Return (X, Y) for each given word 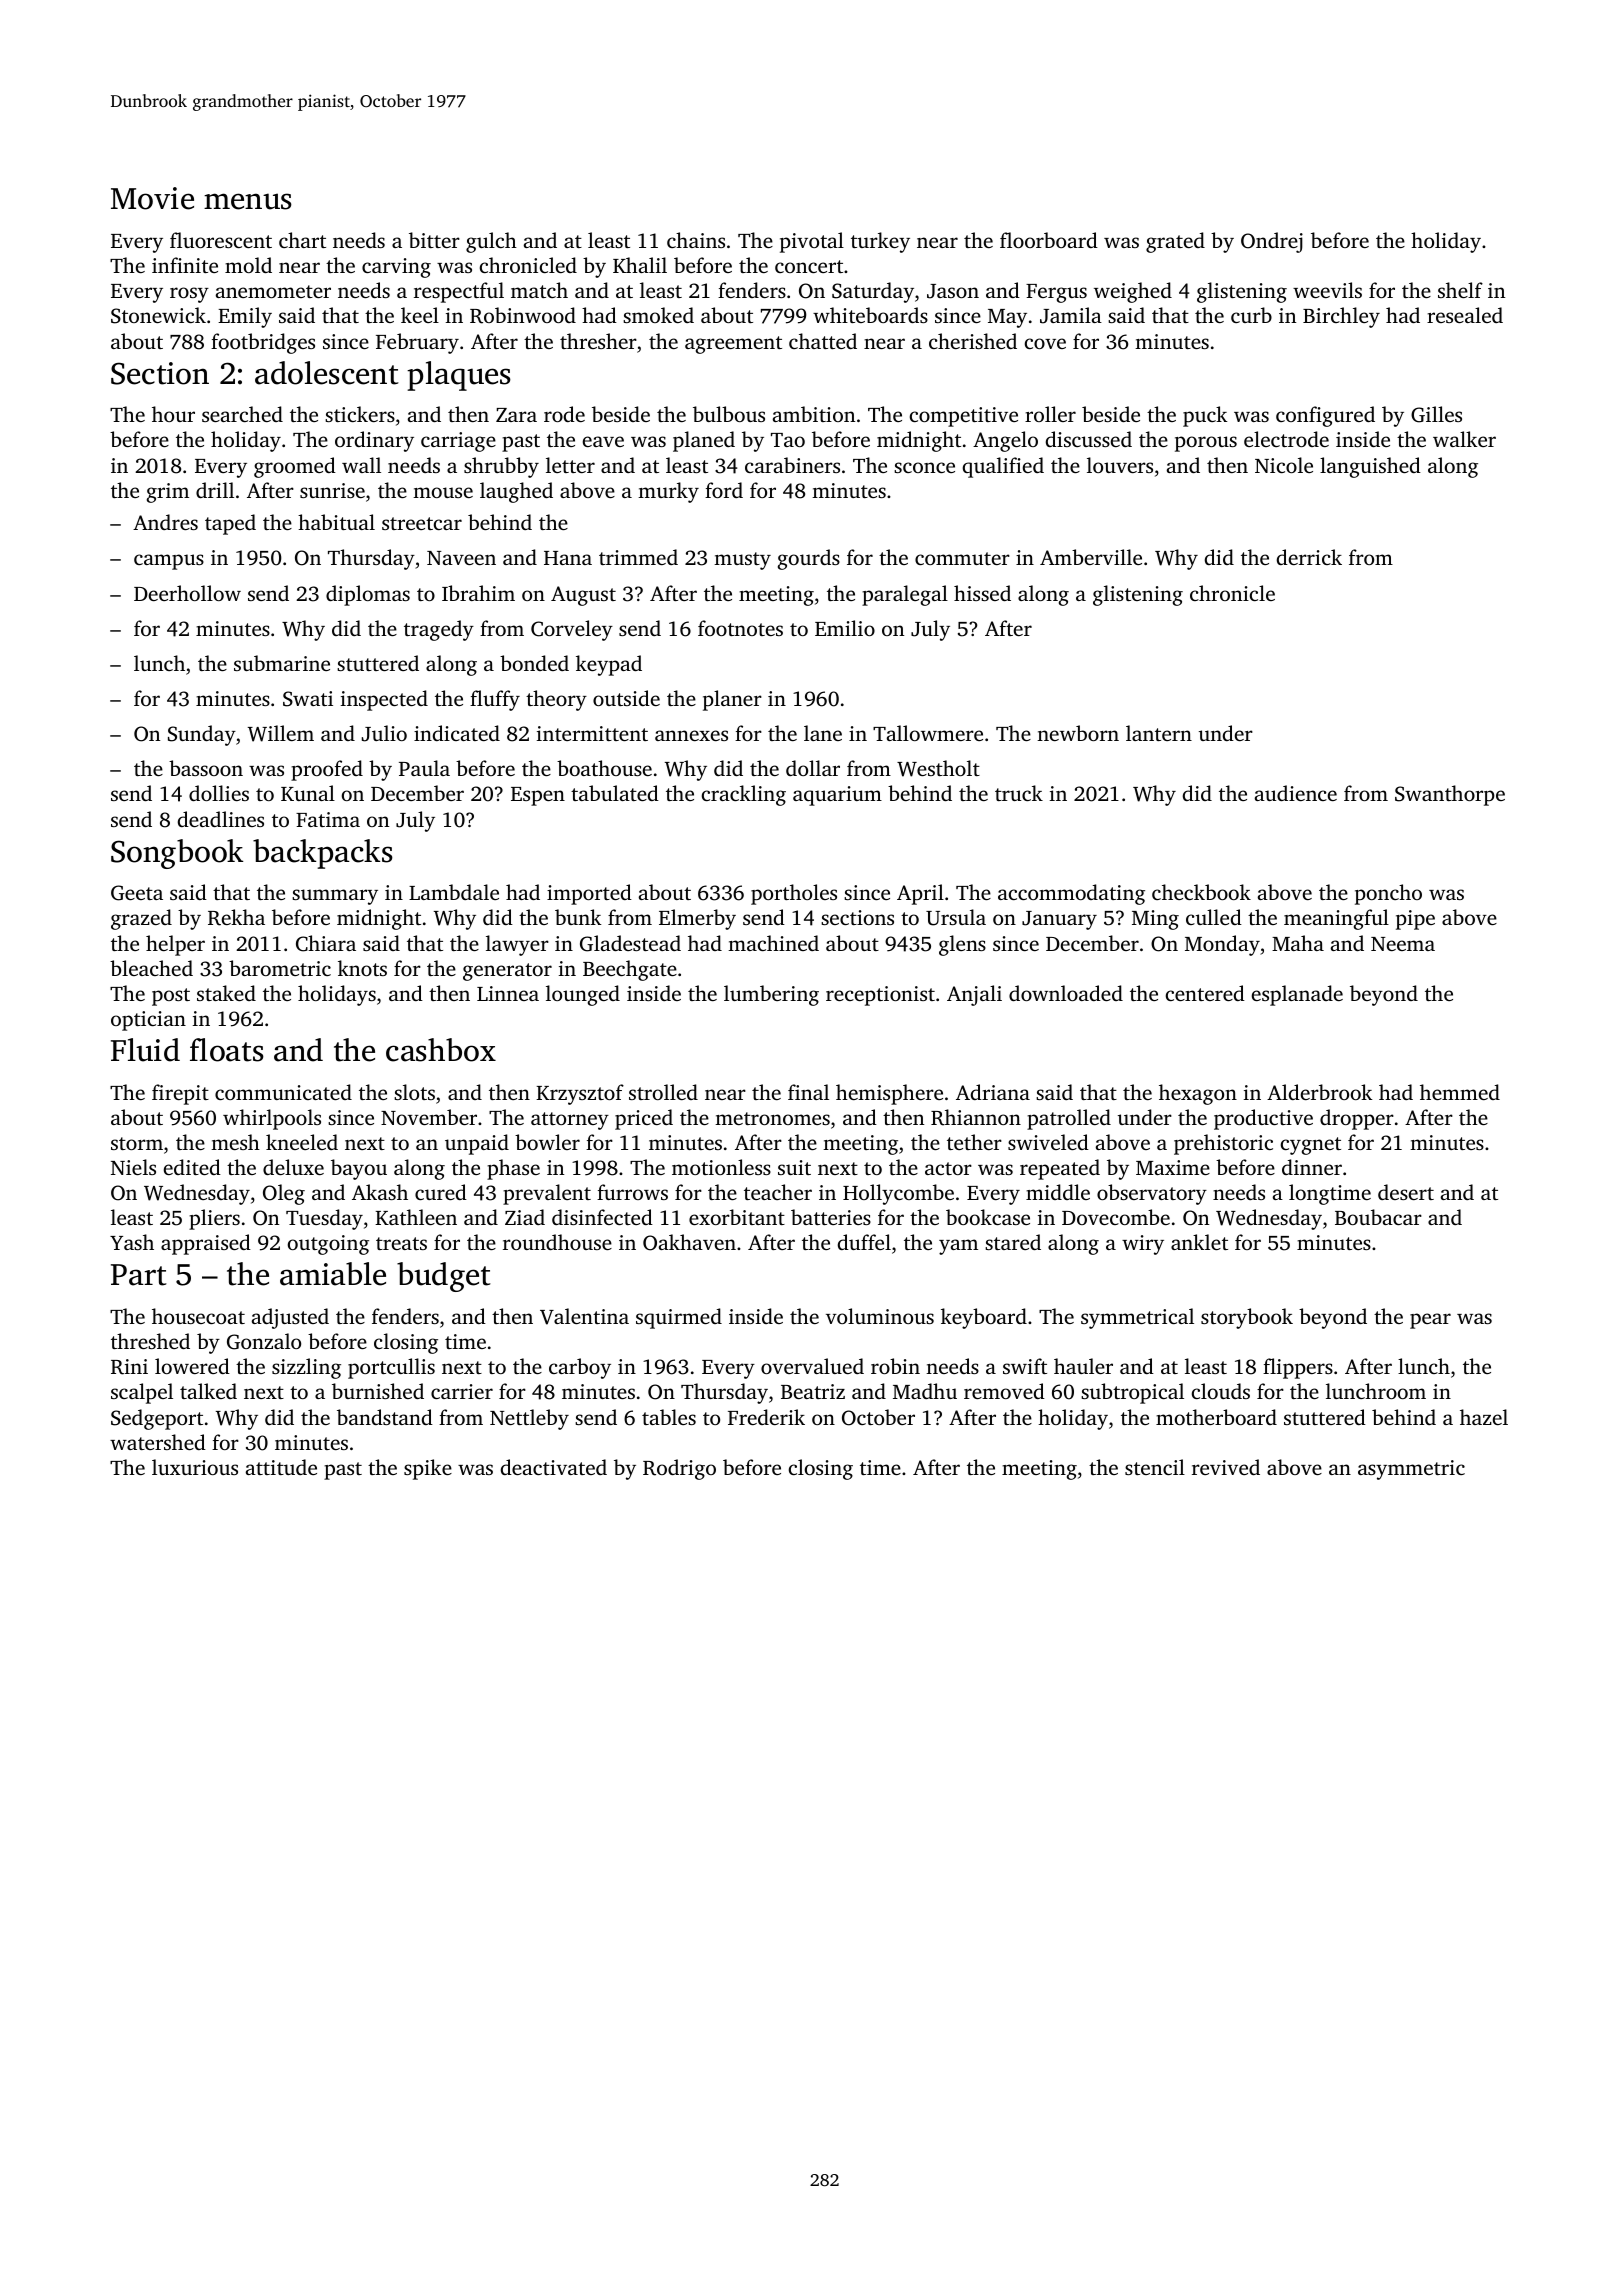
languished (1370, 467)
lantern (1159, 733)
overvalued (812, 1366)
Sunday (202, 735)
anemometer (273, 291)
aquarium (837, 796)
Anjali (974, 995)
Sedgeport (157, 1419)
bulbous (729, 414)
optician (148, 1021)
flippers (1298, 1368)
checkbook (1201, 892)
